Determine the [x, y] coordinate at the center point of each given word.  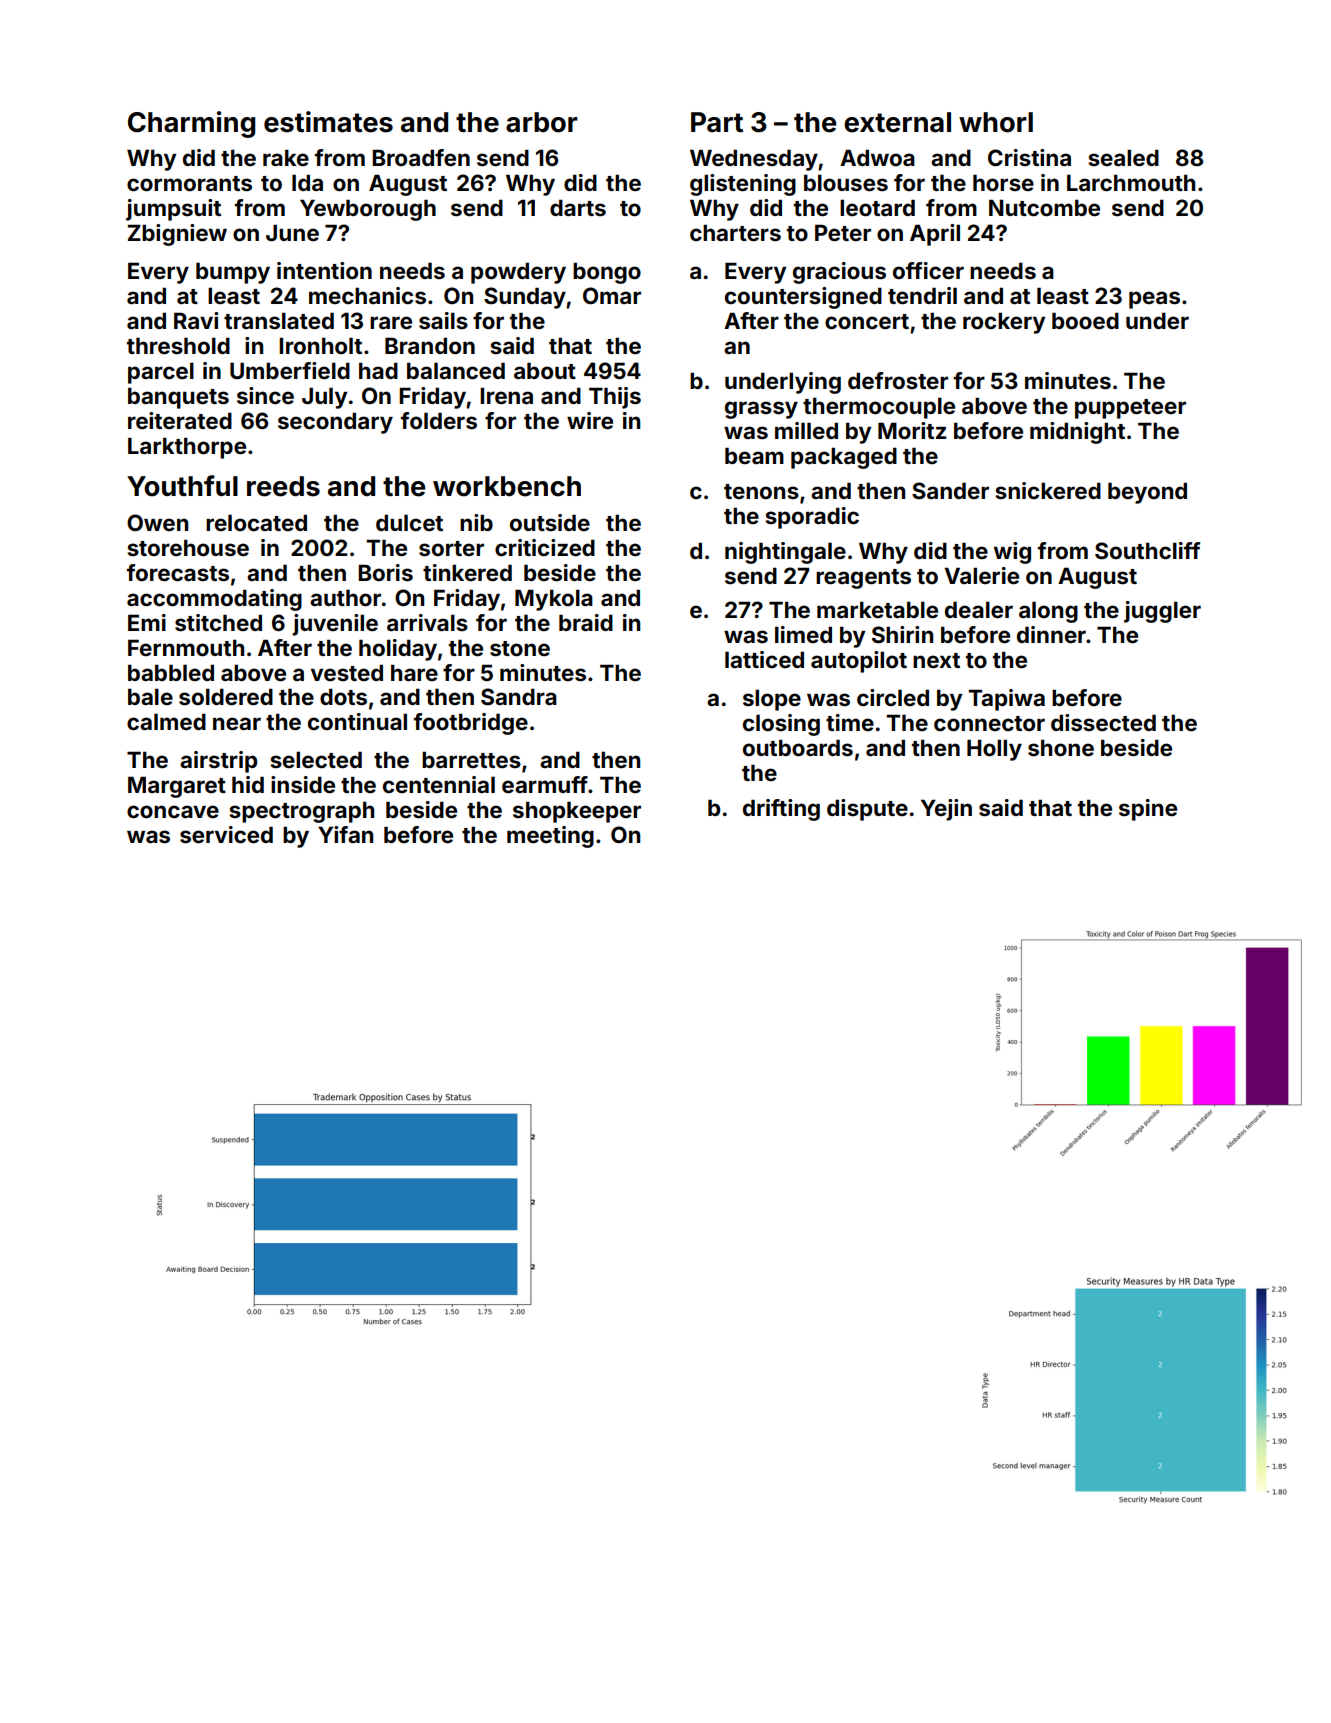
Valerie [981, 575]
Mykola [554, 600]
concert [867, 321]
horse [1003, 182]
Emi [147, 622]
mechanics [367, 296]
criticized [545, 547]
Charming [191, 124]
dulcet [409, 522]
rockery [1004, 323]
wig [1012, 553]
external [897, 122]
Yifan [345, 834]
